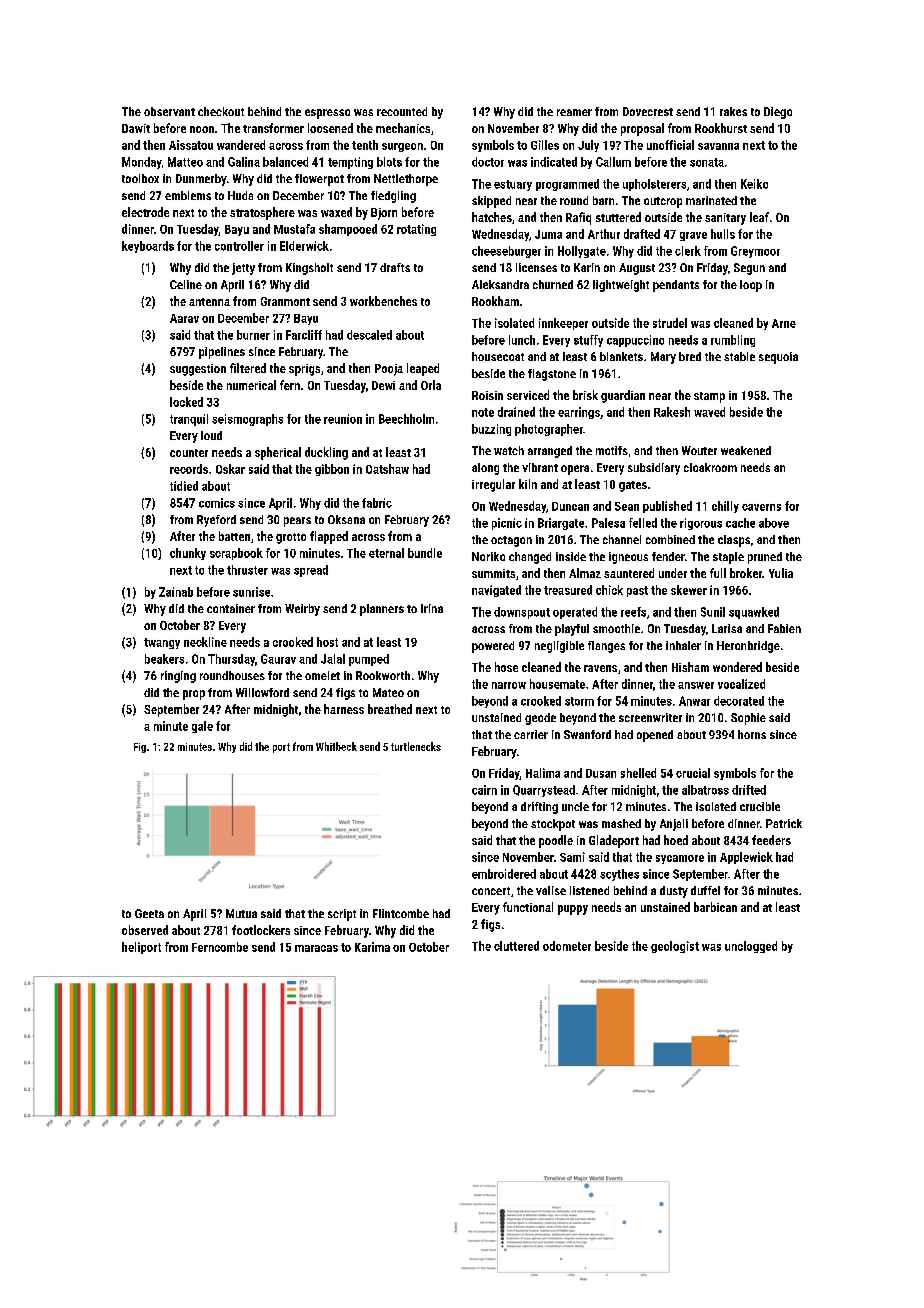 The height and width of the screenshot is (1308, 924). Describe the element at coordinates (176, 592) in the screenshot. I see `Zainab` at that location.
